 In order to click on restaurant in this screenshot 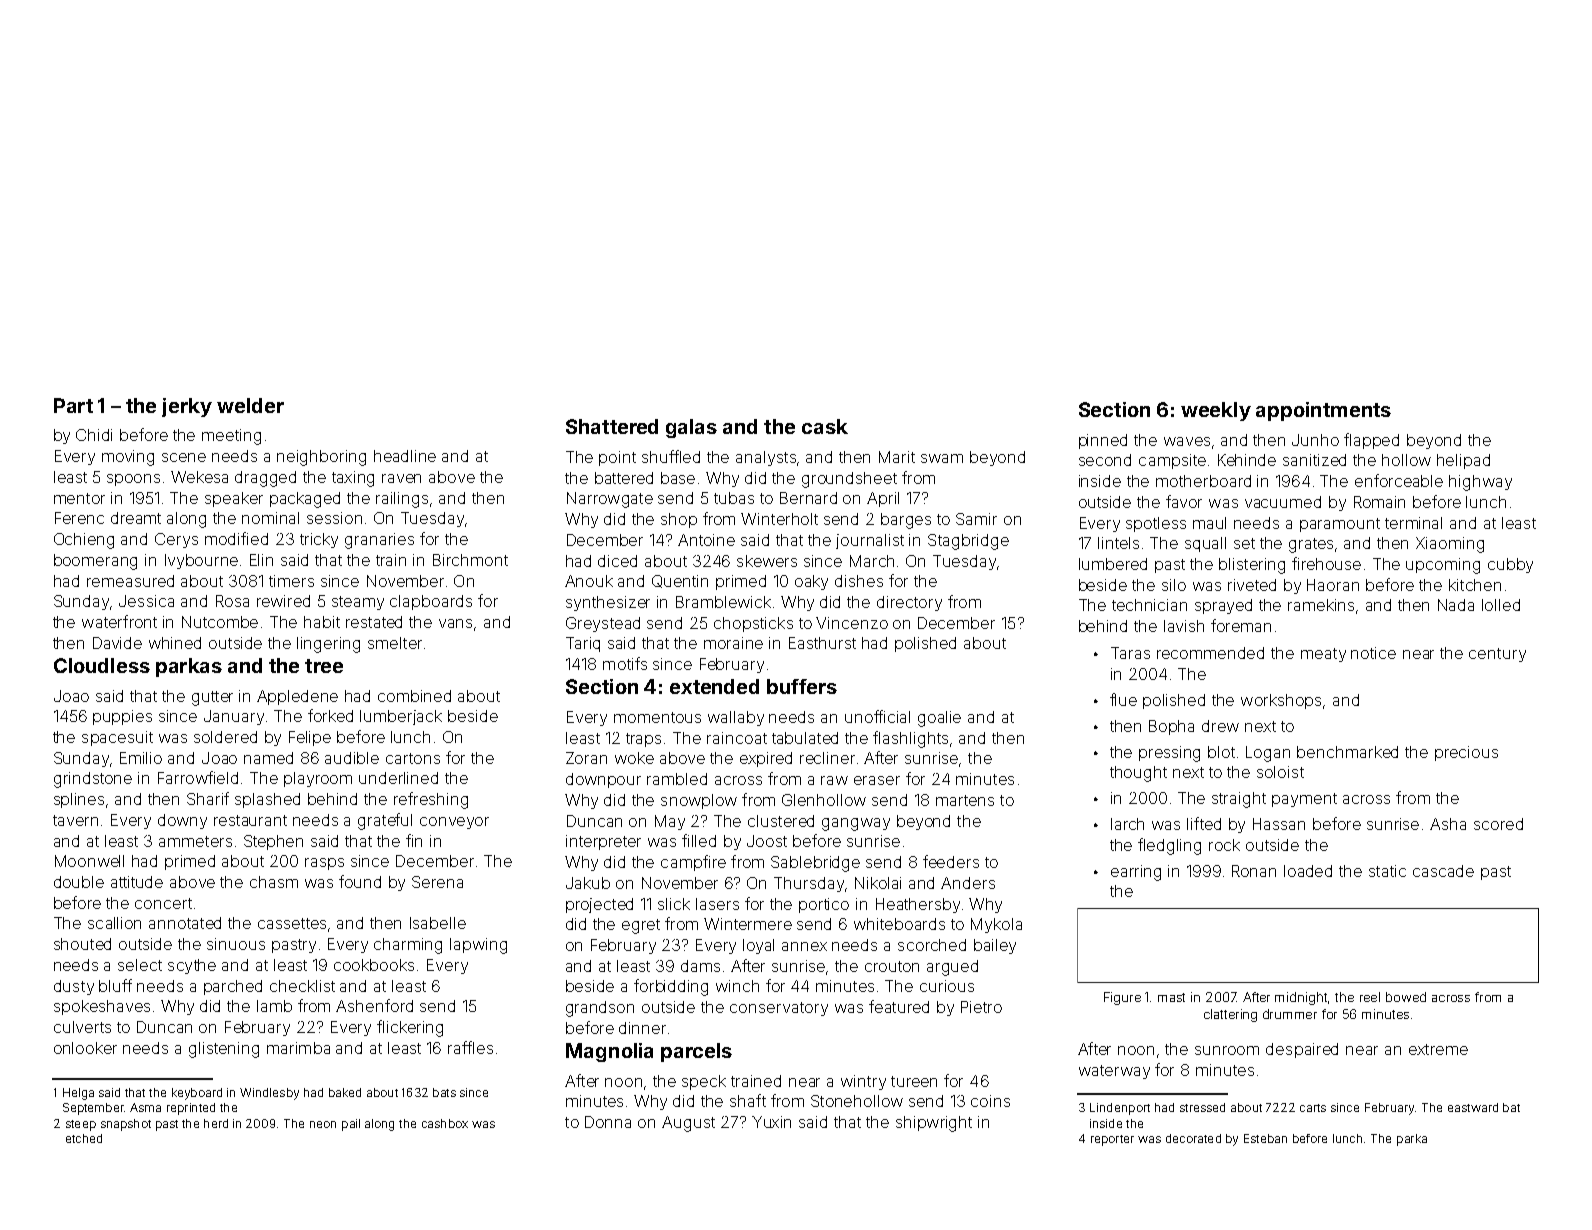, I will do `click(250, 820)`.
